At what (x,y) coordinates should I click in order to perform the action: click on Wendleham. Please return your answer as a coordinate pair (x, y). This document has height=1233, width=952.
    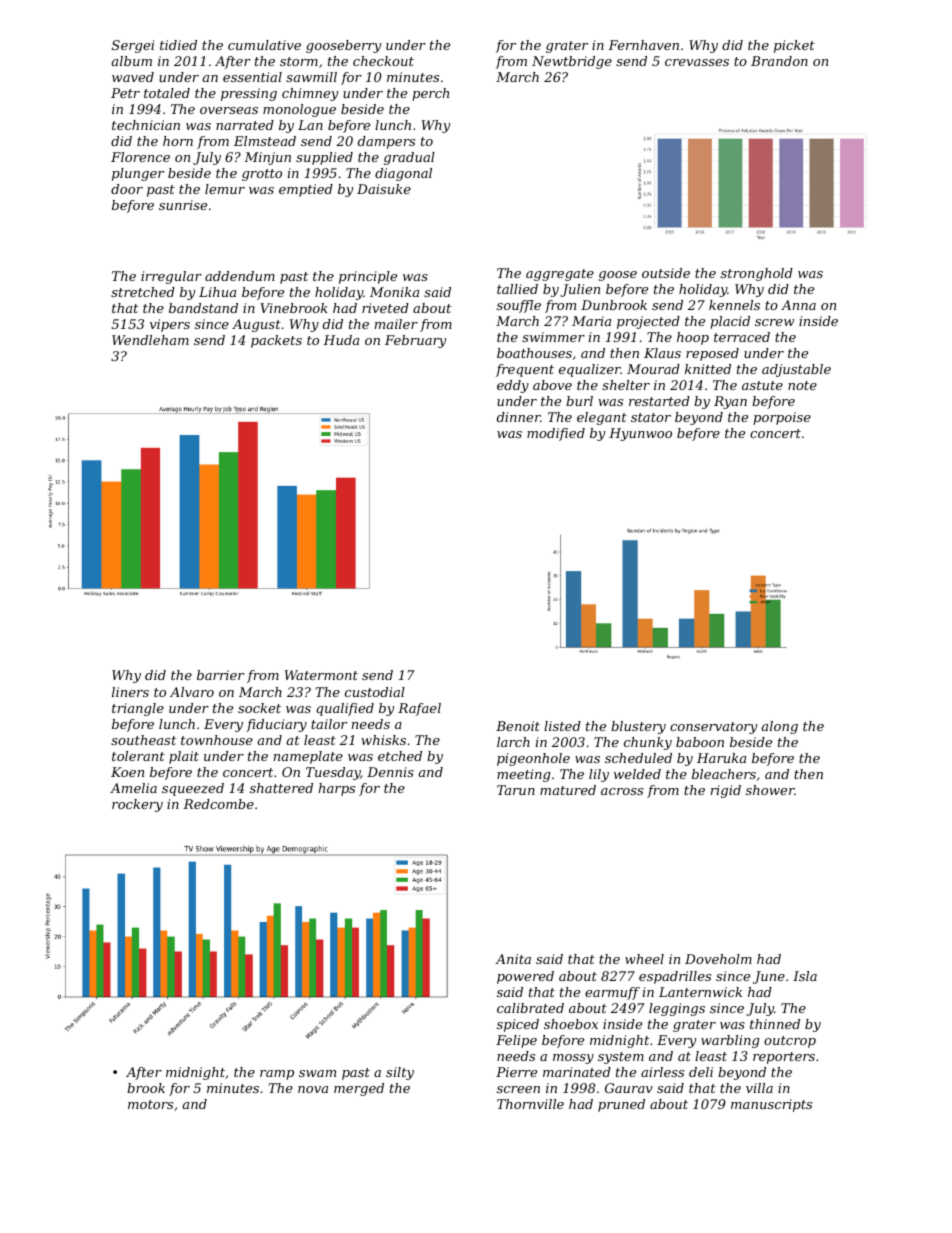
    Looking at the image, I should click on (150, 340).
